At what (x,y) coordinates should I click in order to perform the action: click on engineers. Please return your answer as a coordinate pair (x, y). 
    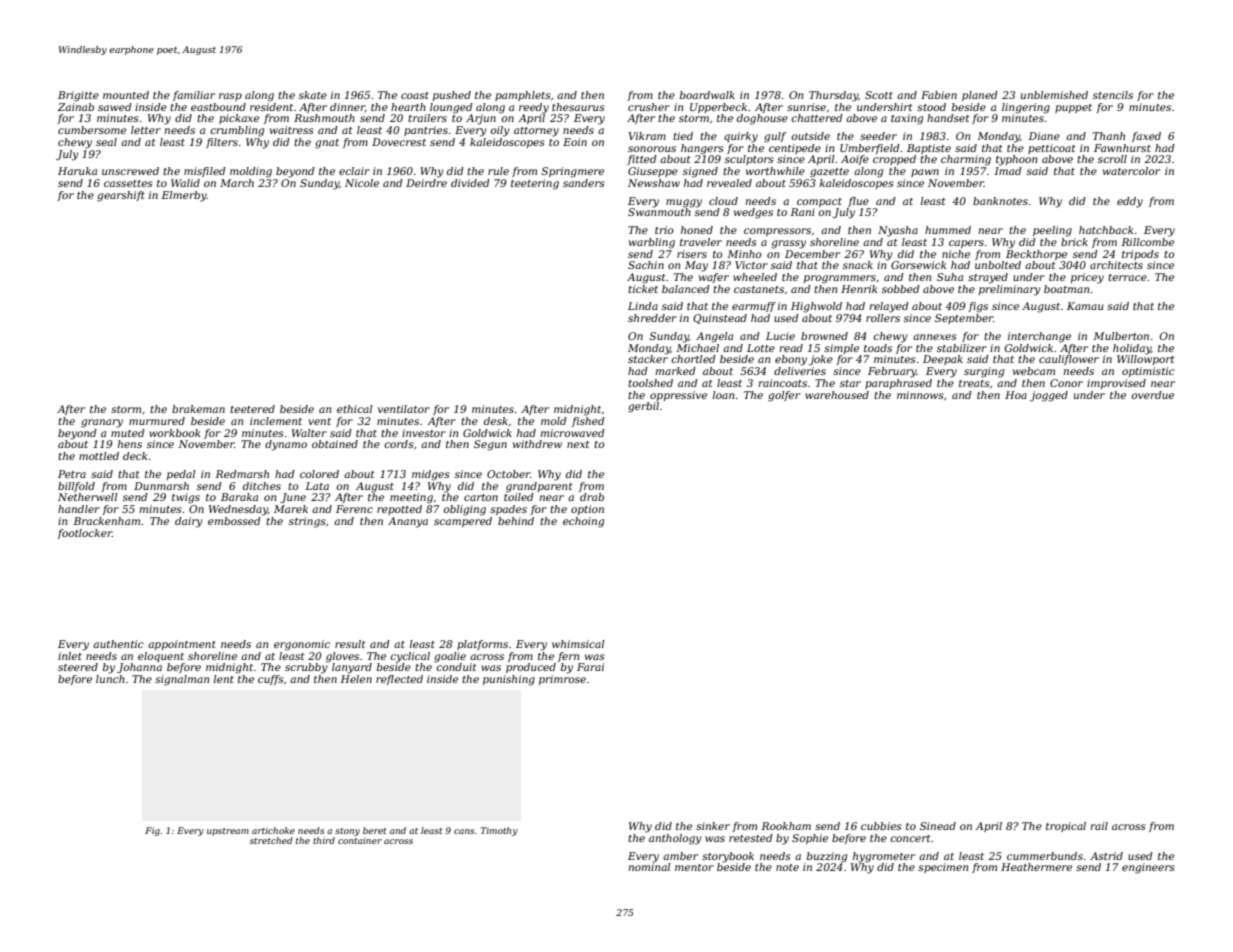
    Looking at the image, I should click on (1148, 868).
